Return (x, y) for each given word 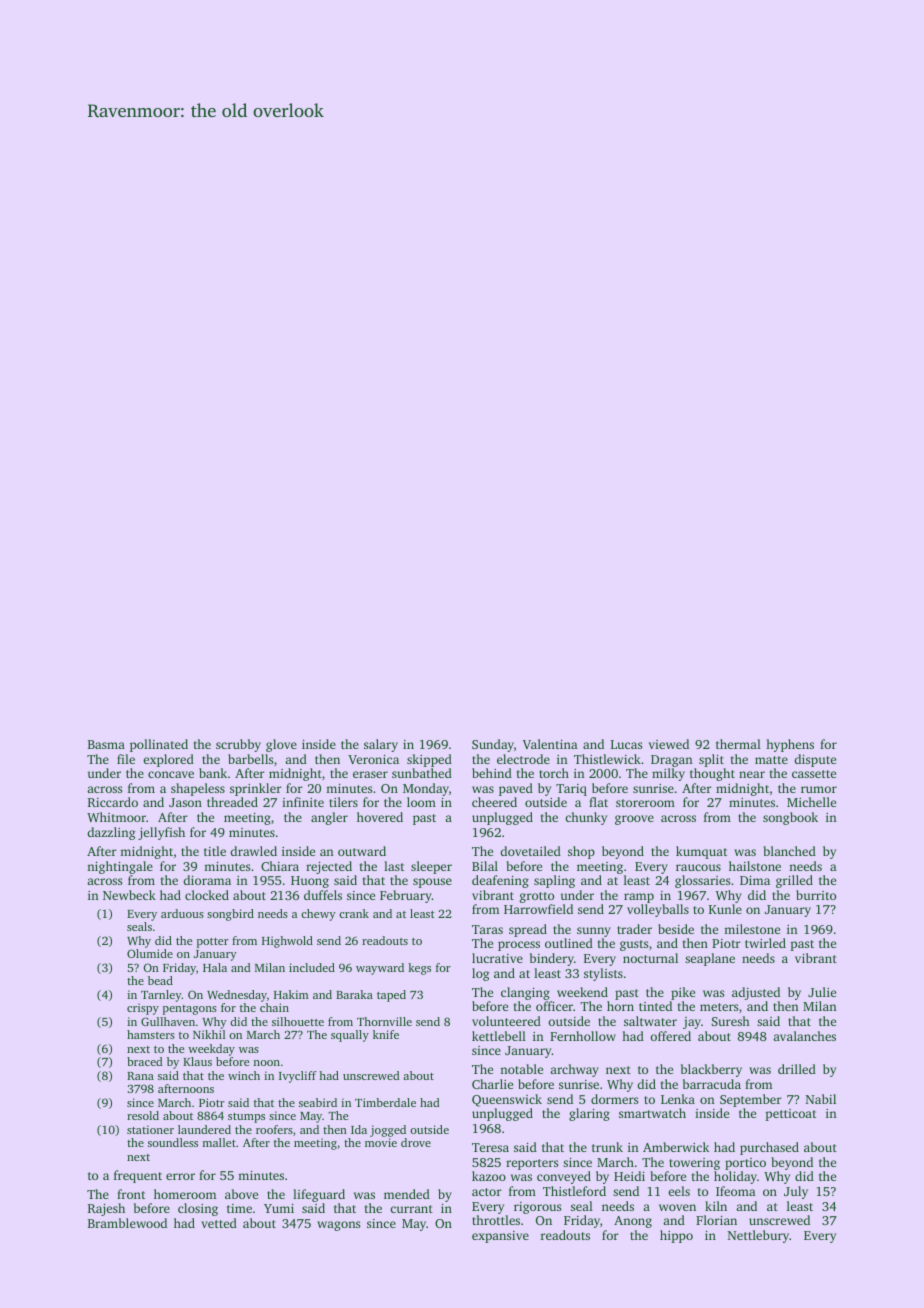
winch (244, 1075)
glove (281, 745)
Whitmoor (116, 817)
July (796, 1192)
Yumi (279, 1208)
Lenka (678, 1099)
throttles (496, 1220)
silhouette (298, 1021)
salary (381, 745)
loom (421, 802)
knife (386, 1034)
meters (719, 1007)
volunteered (506, 1021)
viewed (669, 744)
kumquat (701, 852)
